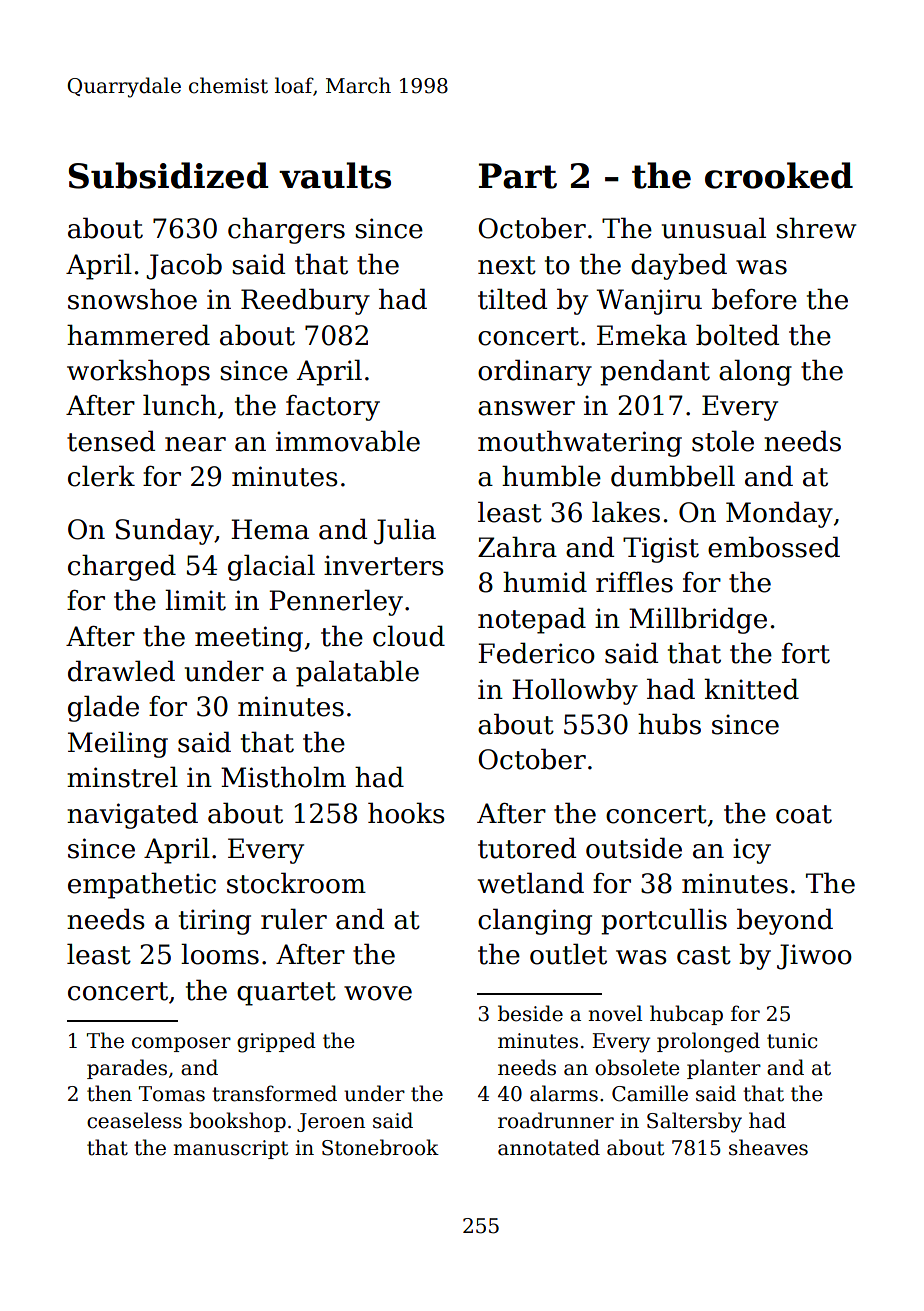  What do you see at coordinates (530, 1013) in the screenshot?
I see `beside` at bounding box center [530, 1013].
